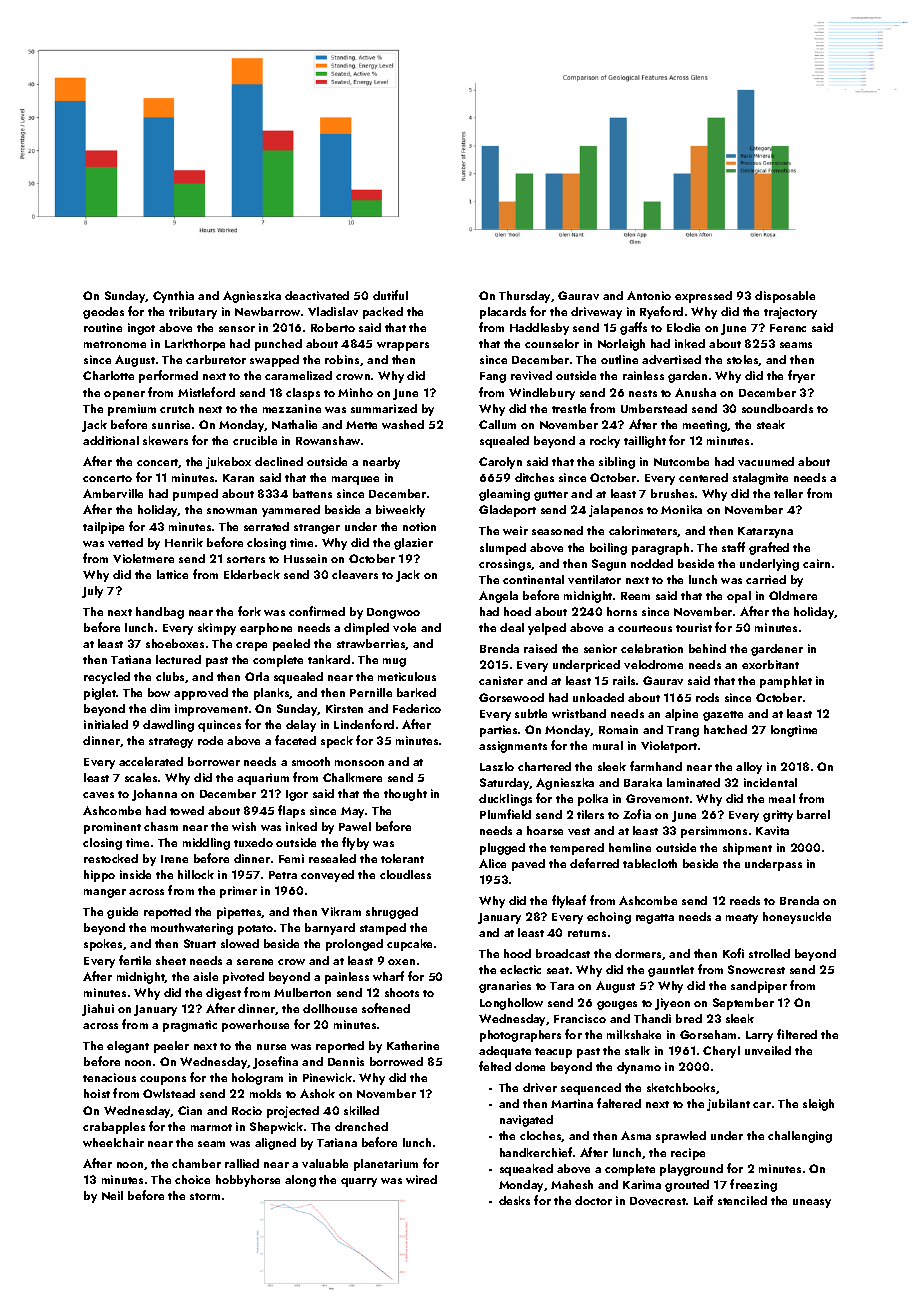  I want to click on Oldmere, so click(793, 595).
